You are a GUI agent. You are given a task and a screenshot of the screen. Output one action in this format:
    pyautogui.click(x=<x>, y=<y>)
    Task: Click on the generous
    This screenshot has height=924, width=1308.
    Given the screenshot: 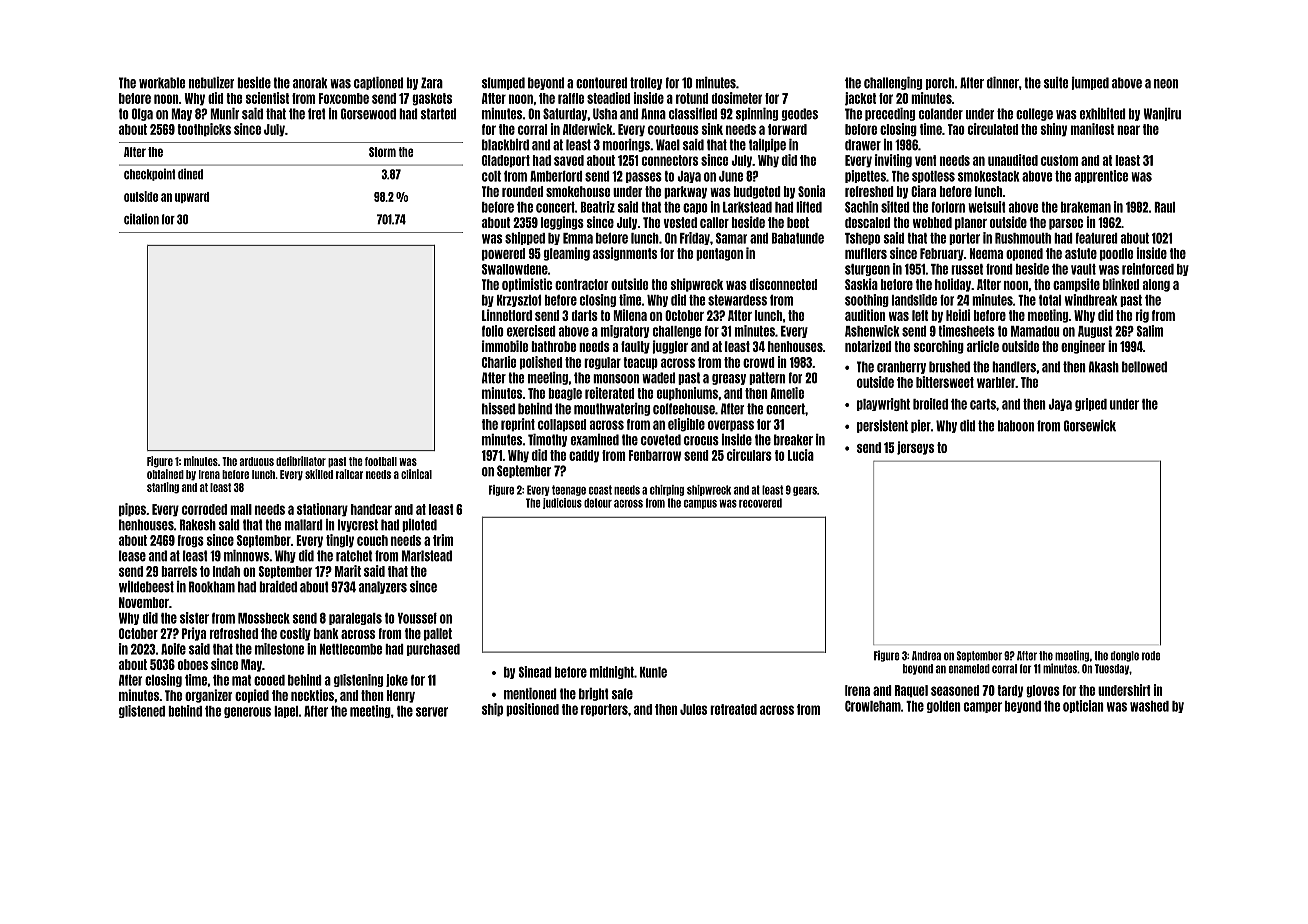 What is the action you would take?
    pyautogui.click(x=247, y=712)
